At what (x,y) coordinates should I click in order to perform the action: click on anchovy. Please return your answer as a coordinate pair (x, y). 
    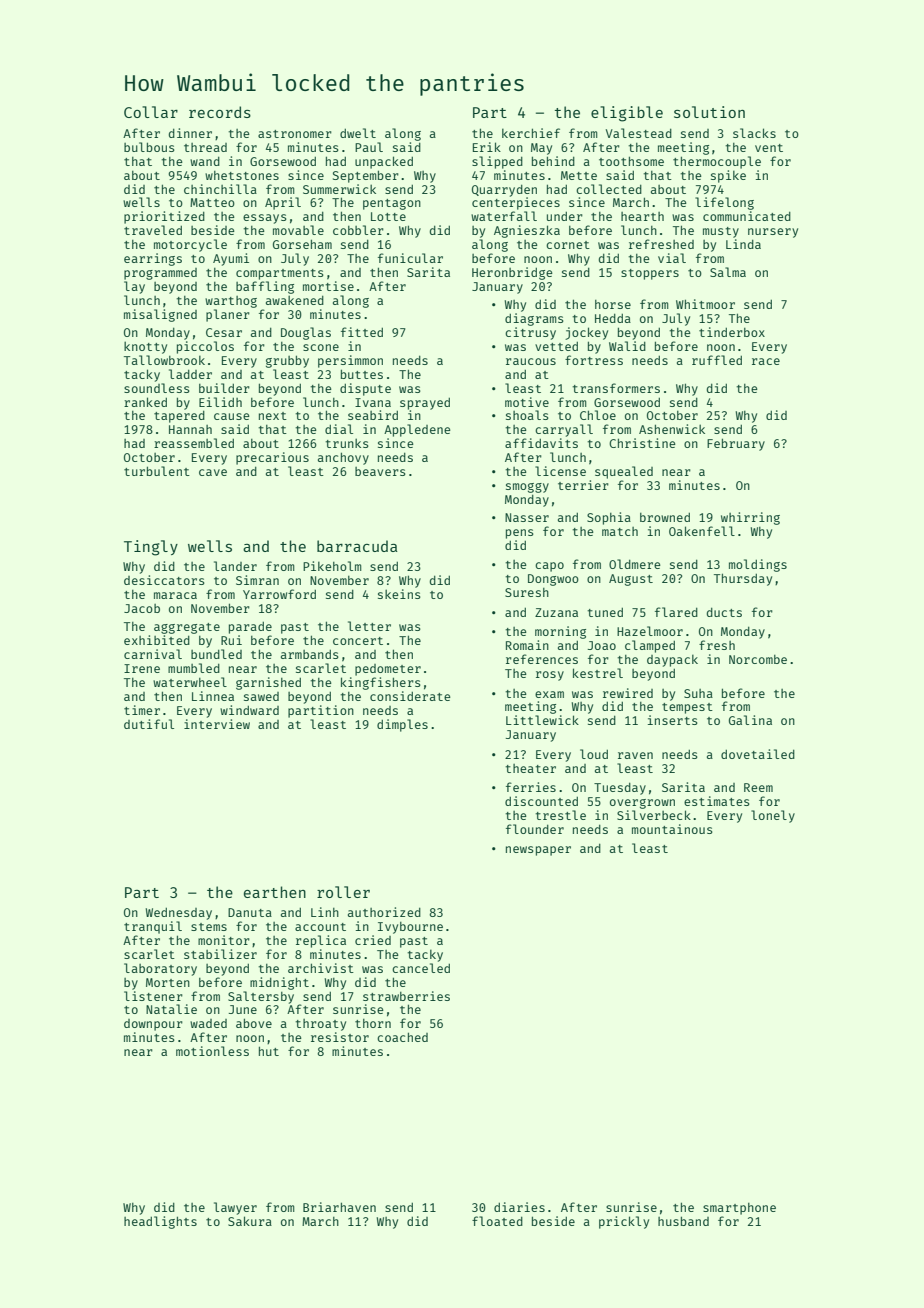
    Looking at the image, I should click on (343, 458).
